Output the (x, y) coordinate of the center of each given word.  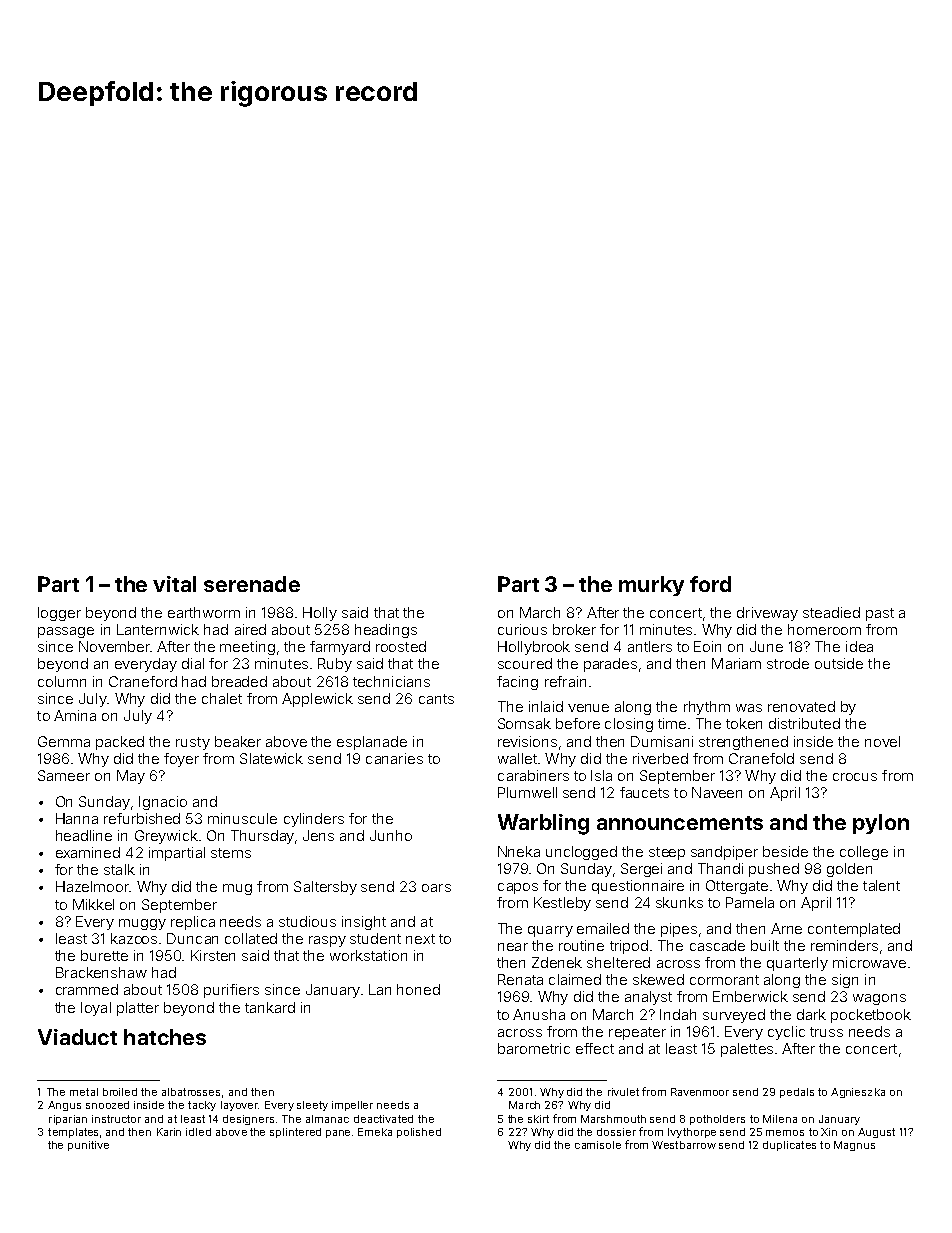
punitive (88, 1146)
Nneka (519, 851)
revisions (527, 741)
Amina (75, 715)
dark (811, 1014)
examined (88, 852)
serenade (252, 584)
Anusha (539, 1014)
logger (59, 614)
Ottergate (737, 887)
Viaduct (77, 1037)
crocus (855, 777)
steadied (831, 612)
